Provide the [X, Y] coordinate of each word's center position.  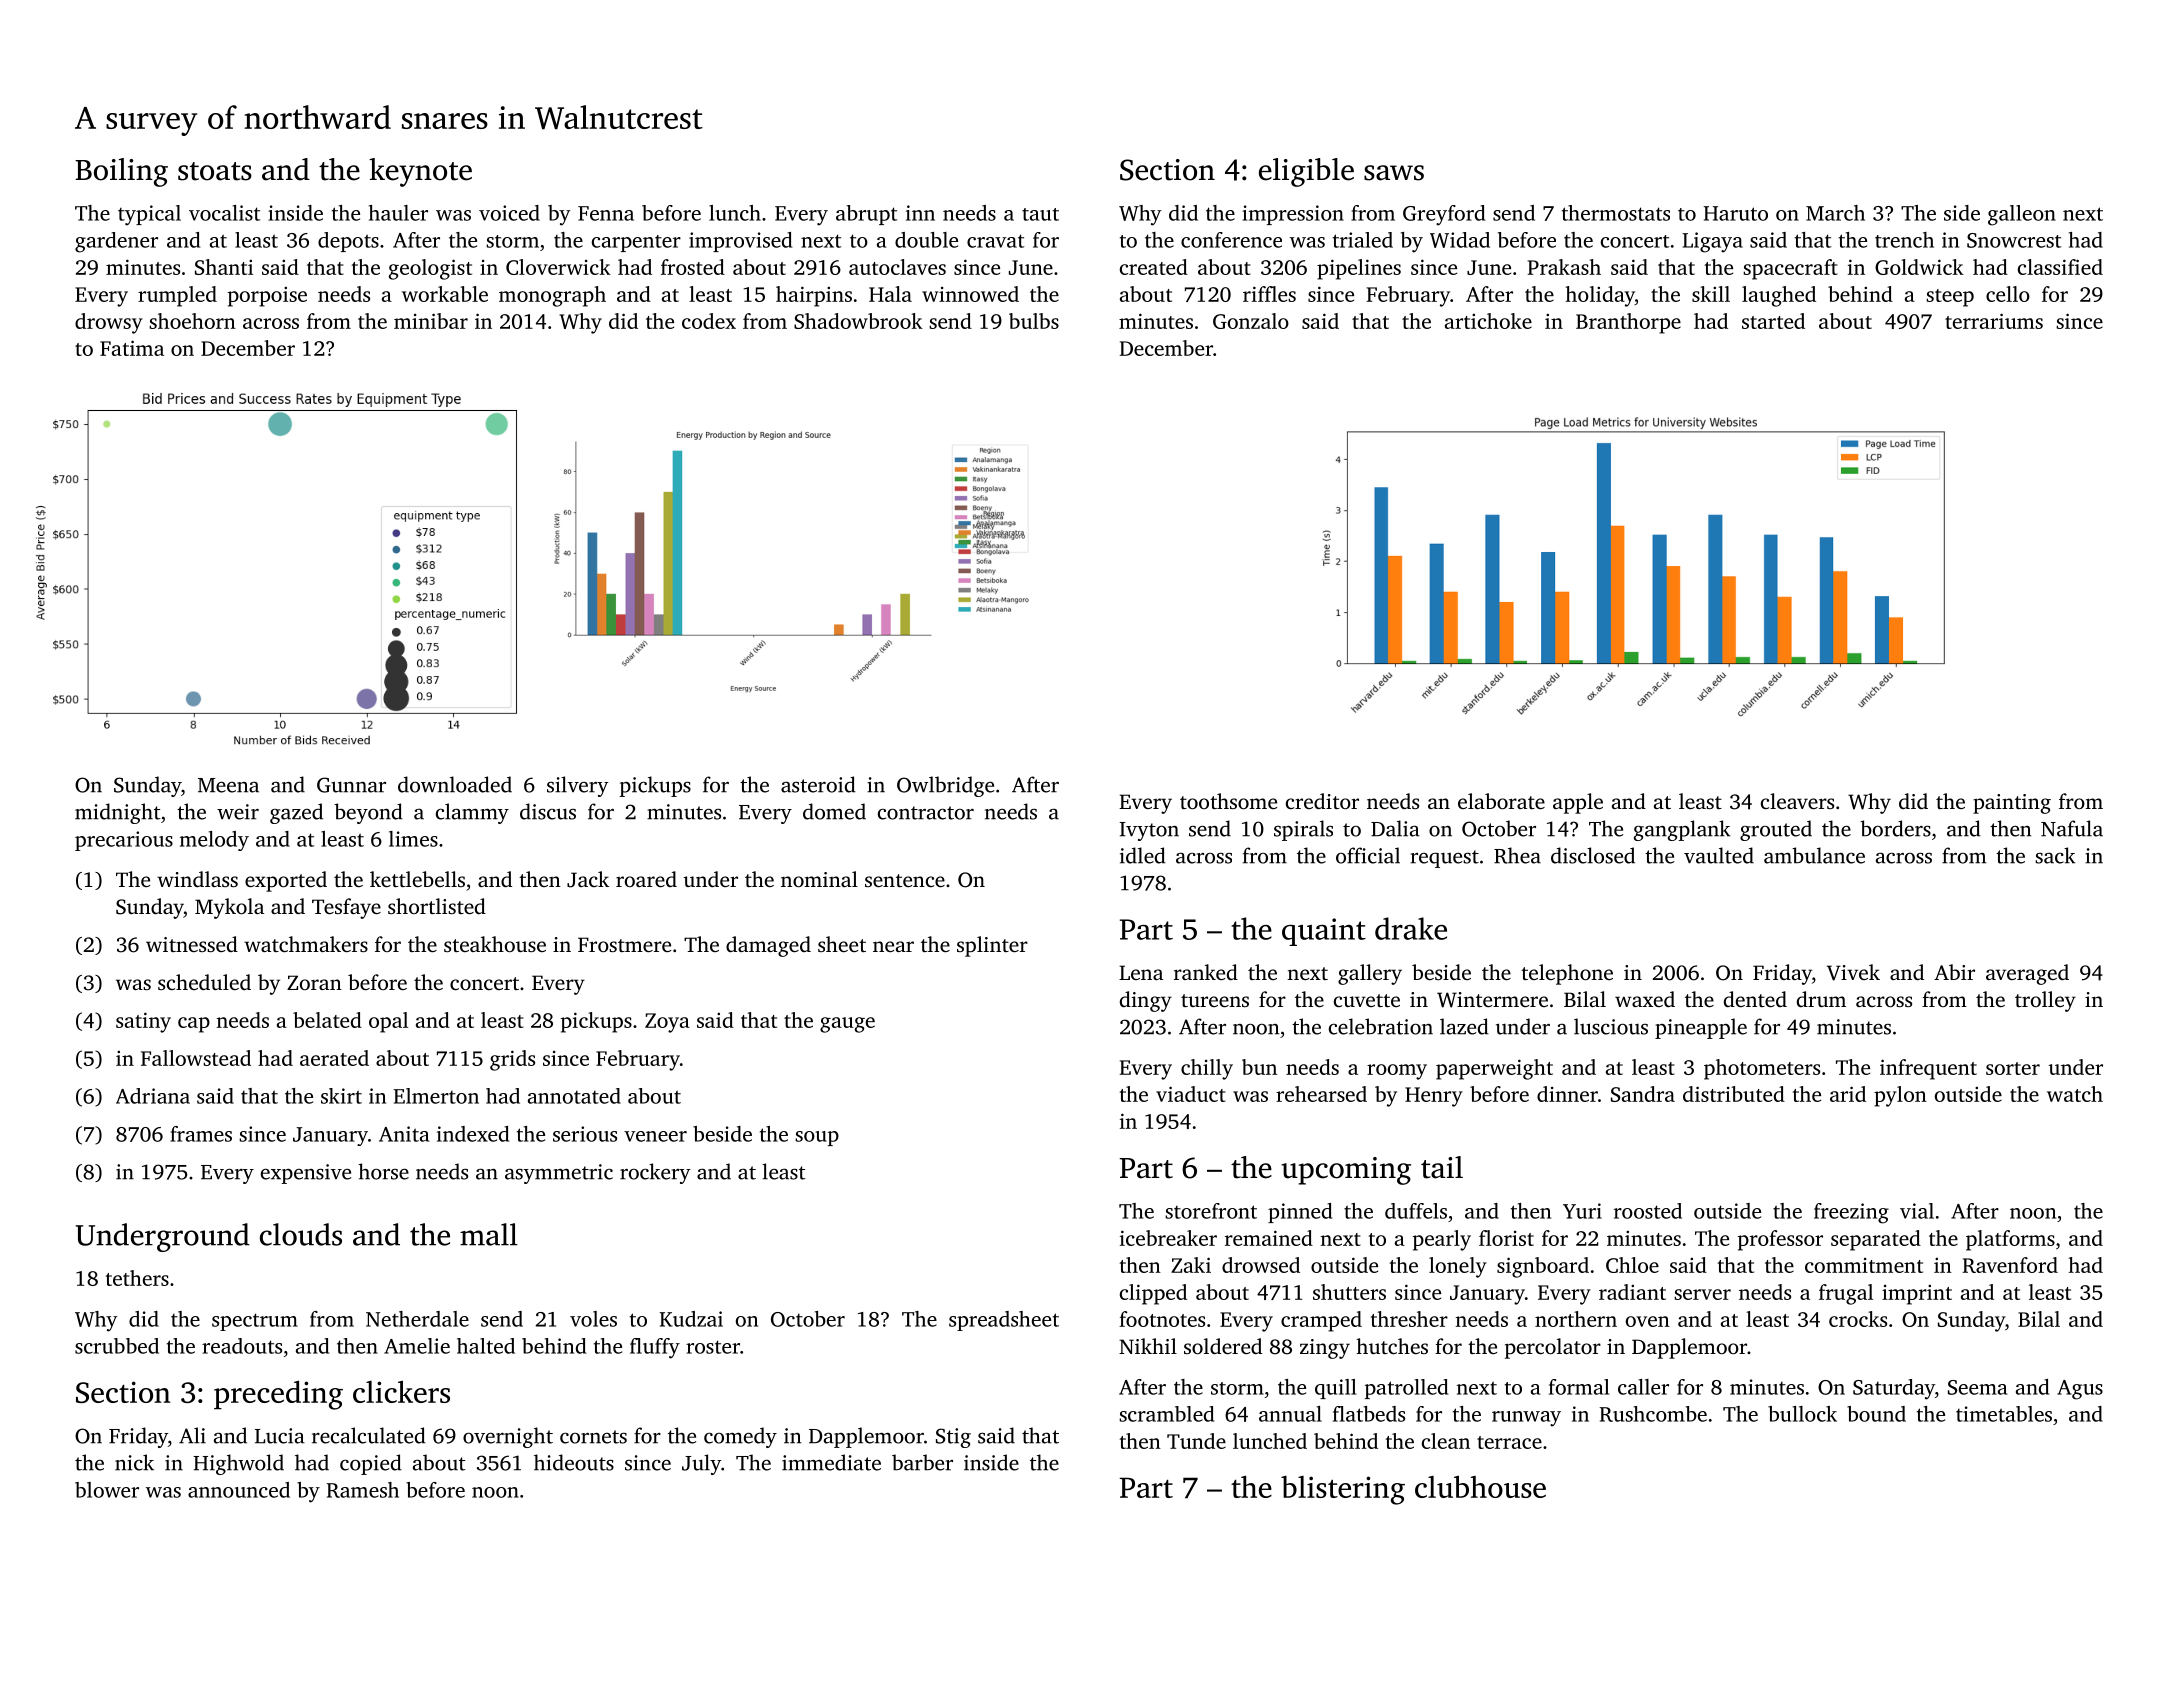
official [1368, 855]
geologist [430, 269]
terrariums [1994, 321]
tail [1442, 1167]
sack [2055, 855]
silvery [578, 786]
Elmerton [436, 1096]
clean [1446, 1441]
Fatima [132, 348]
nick [134, 1462]
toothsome [1228, 801]
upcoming [1346, 1171]
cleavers [1797, 801]
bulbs [1034, 321]
